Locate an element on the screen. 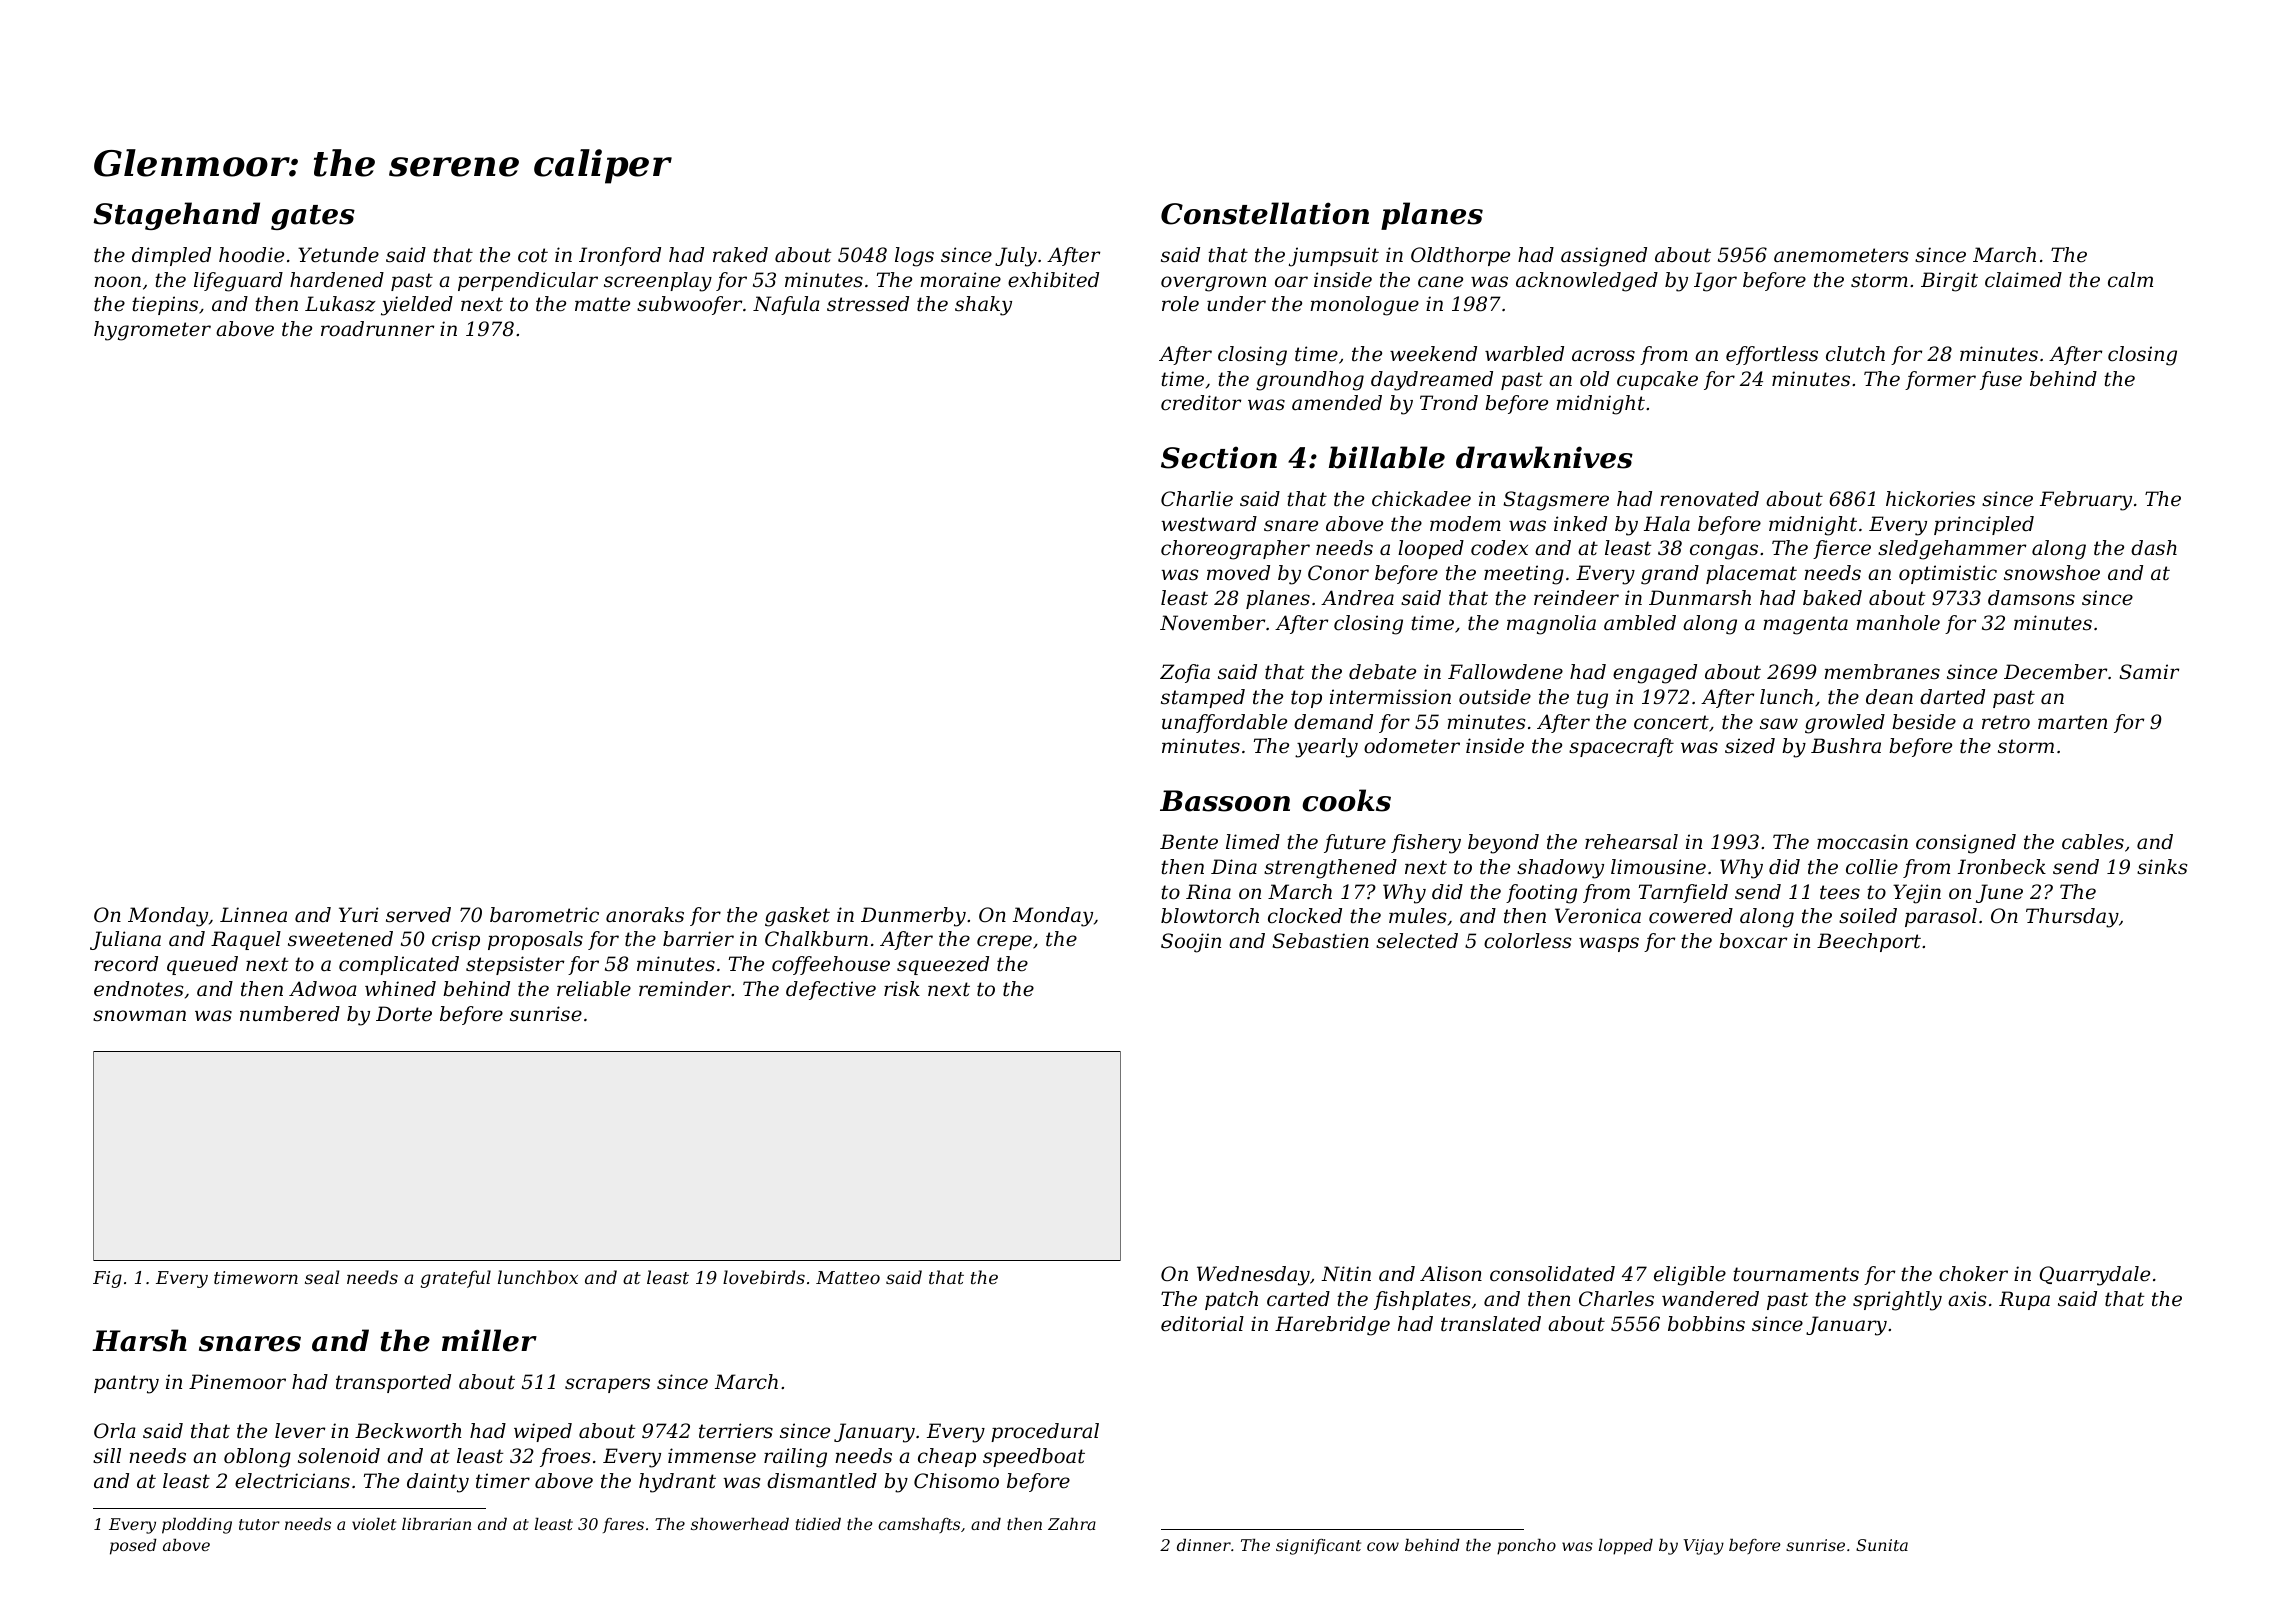 The image size is (2282, 1614). reliable is located at coordinates (594, 989).
